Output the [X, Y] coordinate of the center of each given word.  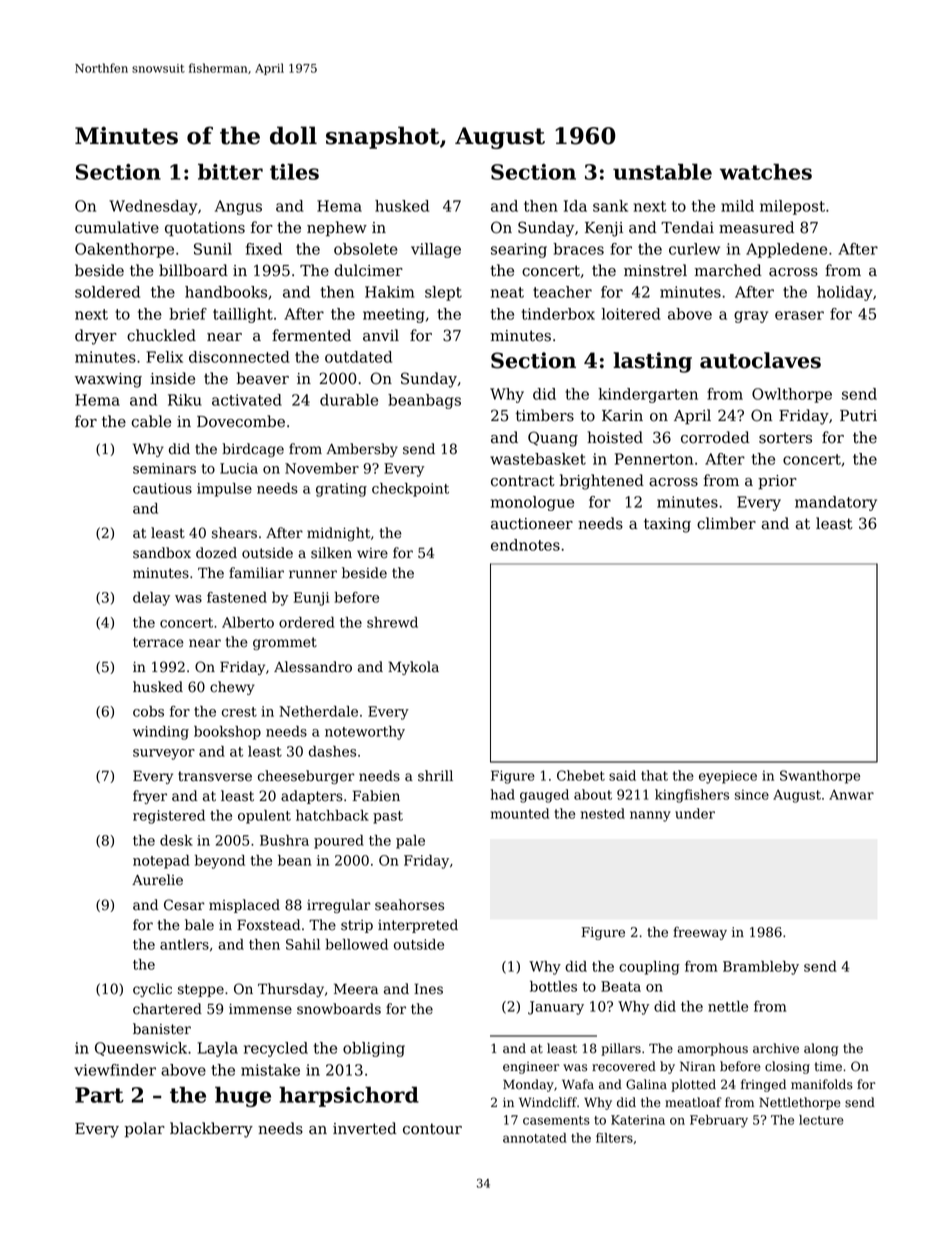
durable [349, 400]
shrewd [392, 622]
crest [239, 712]
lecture [821, 1120]
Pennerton [654, 459]
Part [99, 1095]
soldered [107, 292]
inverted [365, 1128]
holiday [844, 293]
